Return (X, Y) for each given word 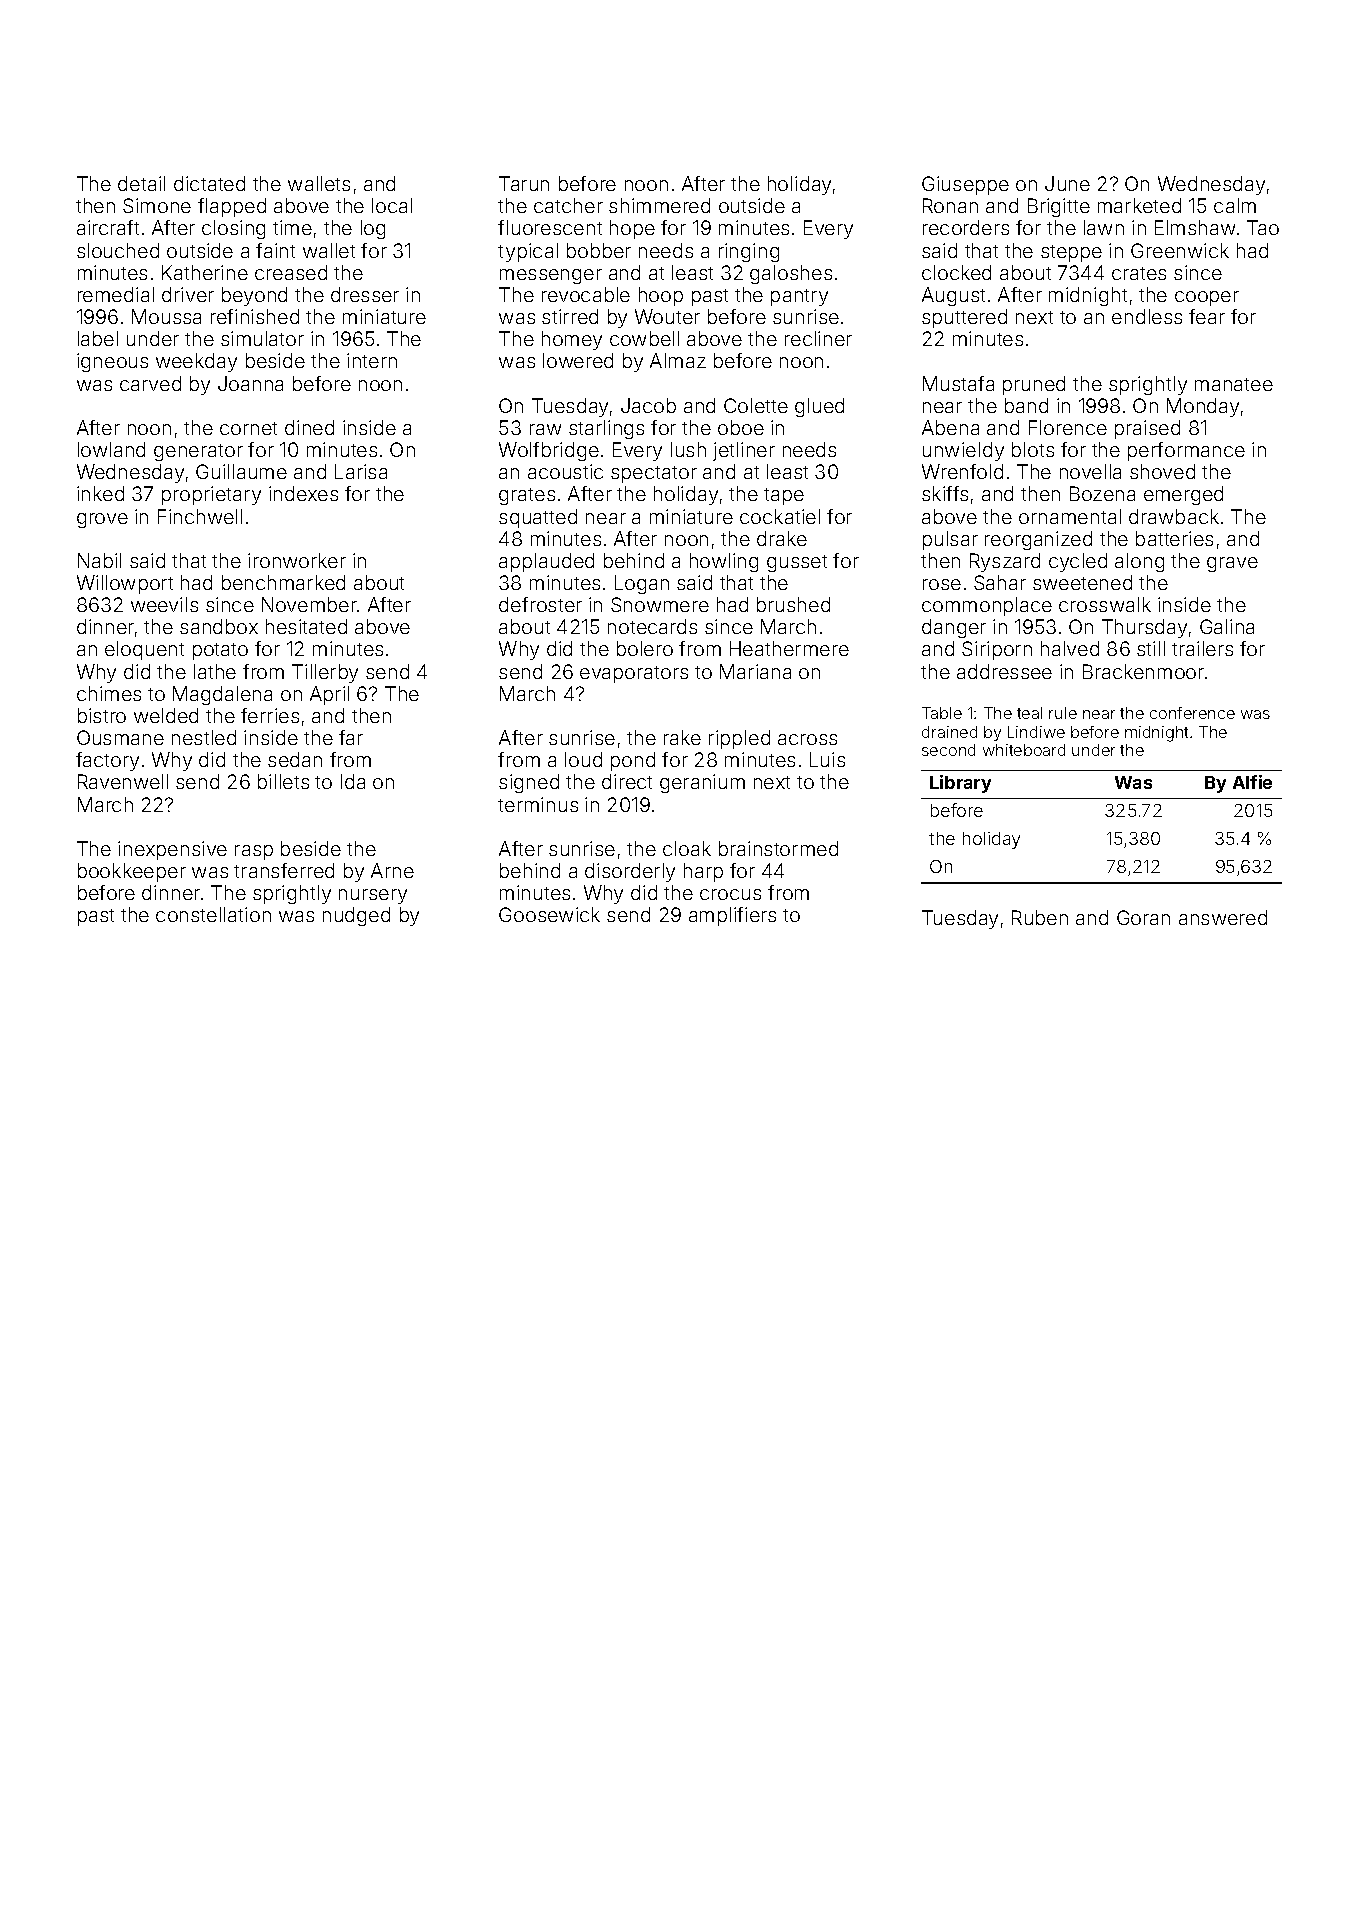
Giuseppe (965, 185)
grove (102, 520)
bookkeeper (132, 872)
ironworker (297, 560)
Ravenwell (123, 781)
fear (1207, 316)
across (807, 739)
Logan (642, 584)
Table (942, 713)
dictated (209, 183)
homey (572, 340)
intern (372, 360)
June (1067, 183)
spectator (654, 474)
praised (1147, 429)
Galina (1227, 626)
